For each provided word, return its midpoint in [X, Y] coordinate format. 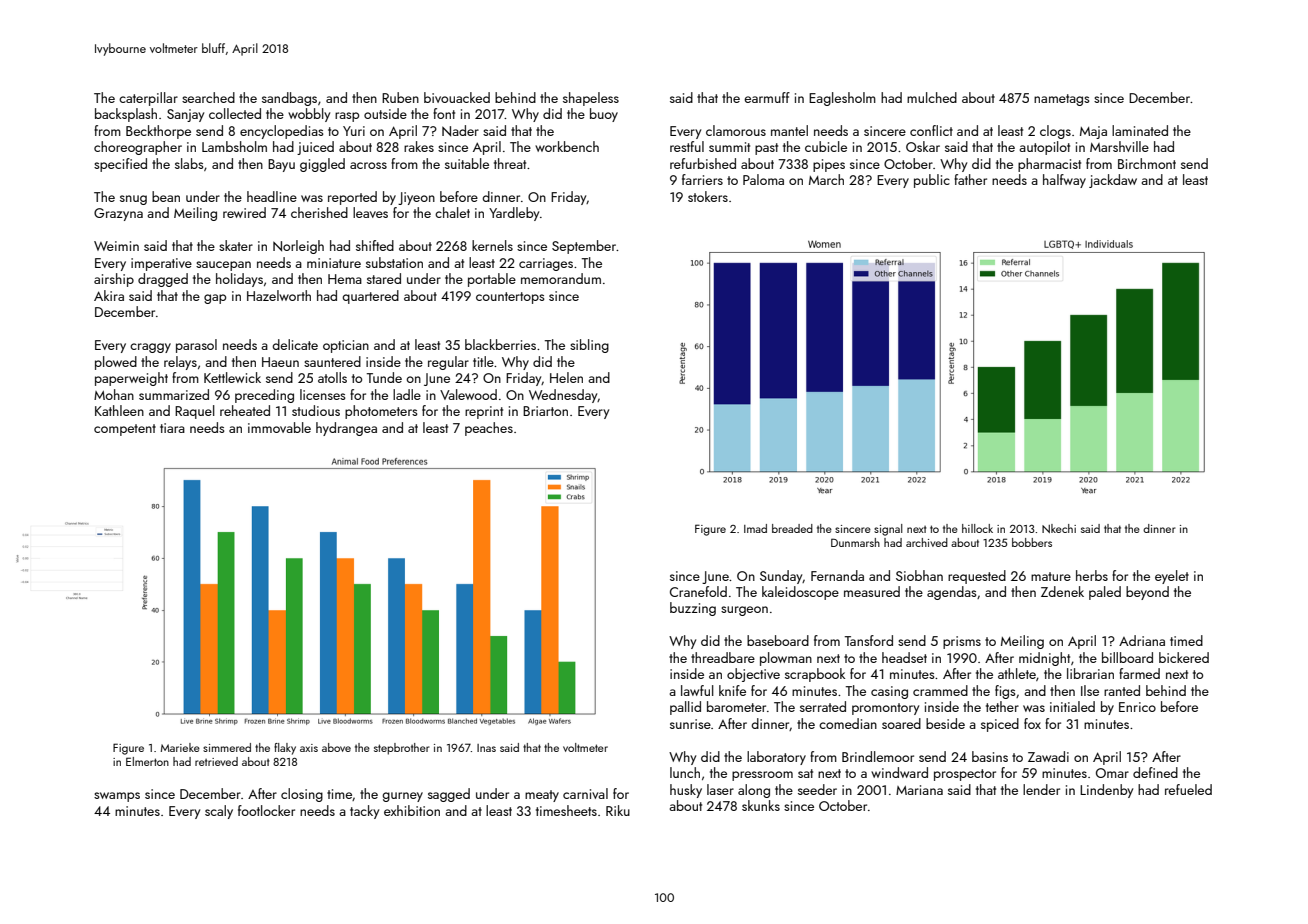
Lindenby [1106, 791]
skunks [761, 805]
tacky [364, 812]
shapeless [591, 99]
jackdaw [1113, 181]
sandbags [289, 99]
